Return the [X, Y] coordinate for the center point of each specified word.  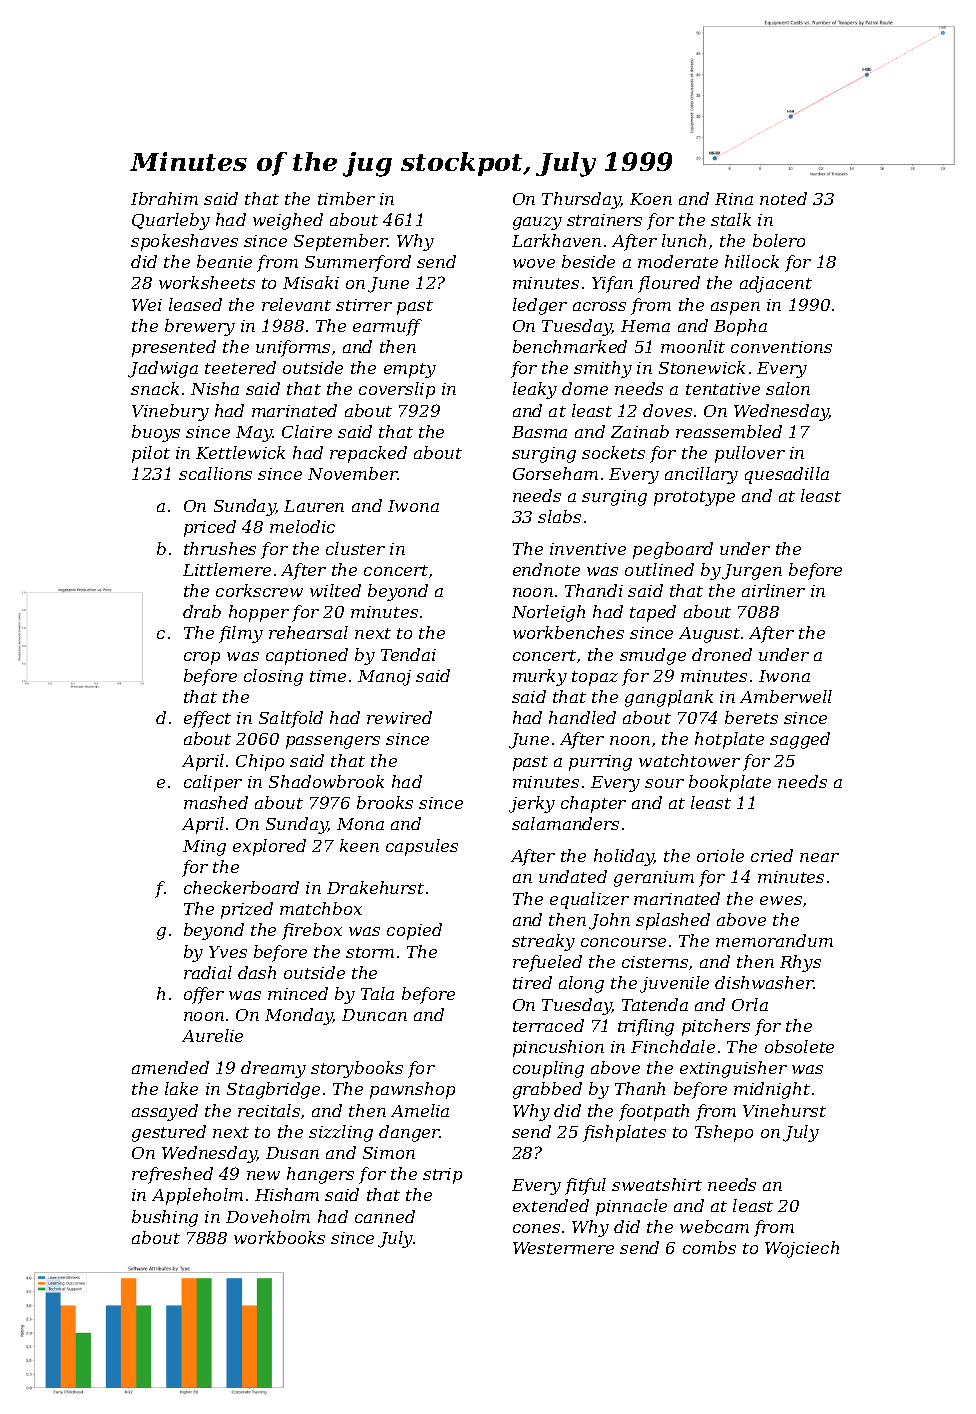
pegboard [673, 550]
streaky [543, 942]
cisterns [655, 962]
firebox [312, 931]
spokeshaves [184, 242]
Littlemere [227, 569]
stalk [731, 219]
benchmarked [570, 346]
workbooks [279, 1237]
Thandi [594, 590]
